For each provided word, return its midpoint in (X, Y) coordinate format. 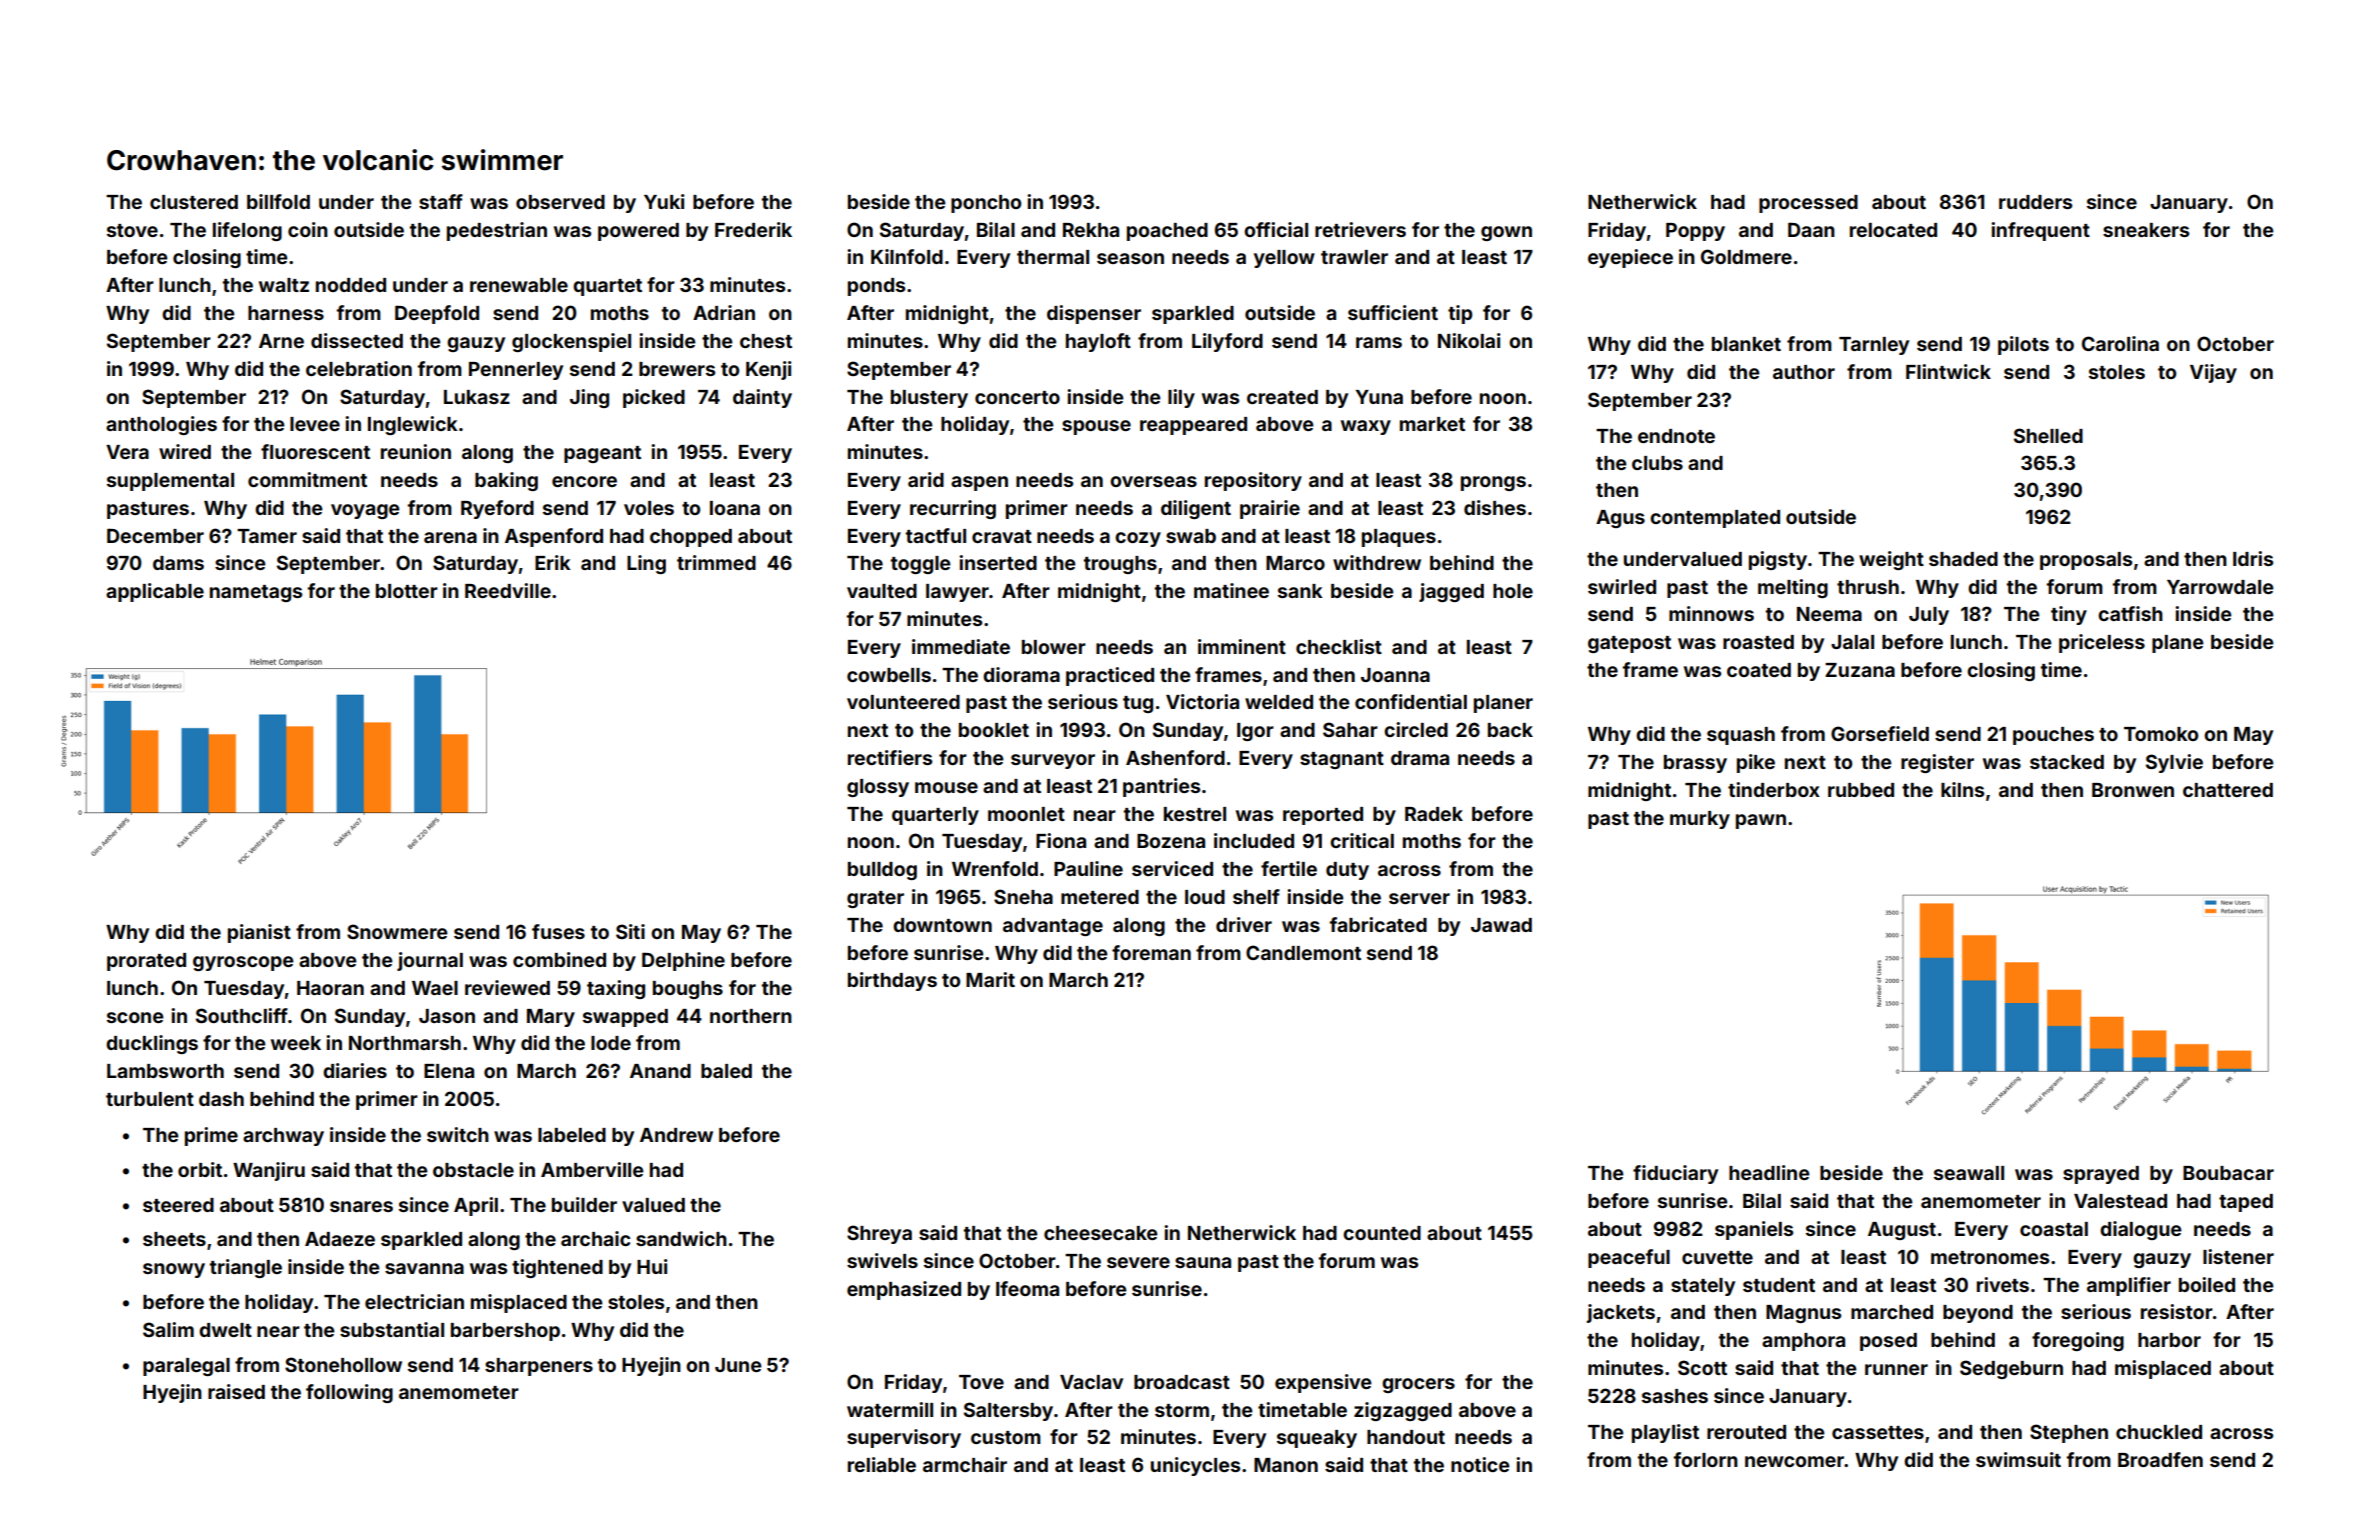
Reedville (508, 590)
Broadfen (2160, 1459)
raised (236, 1391)
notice (1480, 1464)
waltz (284, 285)
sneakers (2146, 230)
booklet (994, 730)
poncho (986, 204)
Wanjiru (269, 1171)
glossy (878, 788)
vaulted (882, 591)
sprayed (2101, 1175)
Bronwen (2133, 790)
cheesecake (1101, 1233)
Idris (2253, 558)
